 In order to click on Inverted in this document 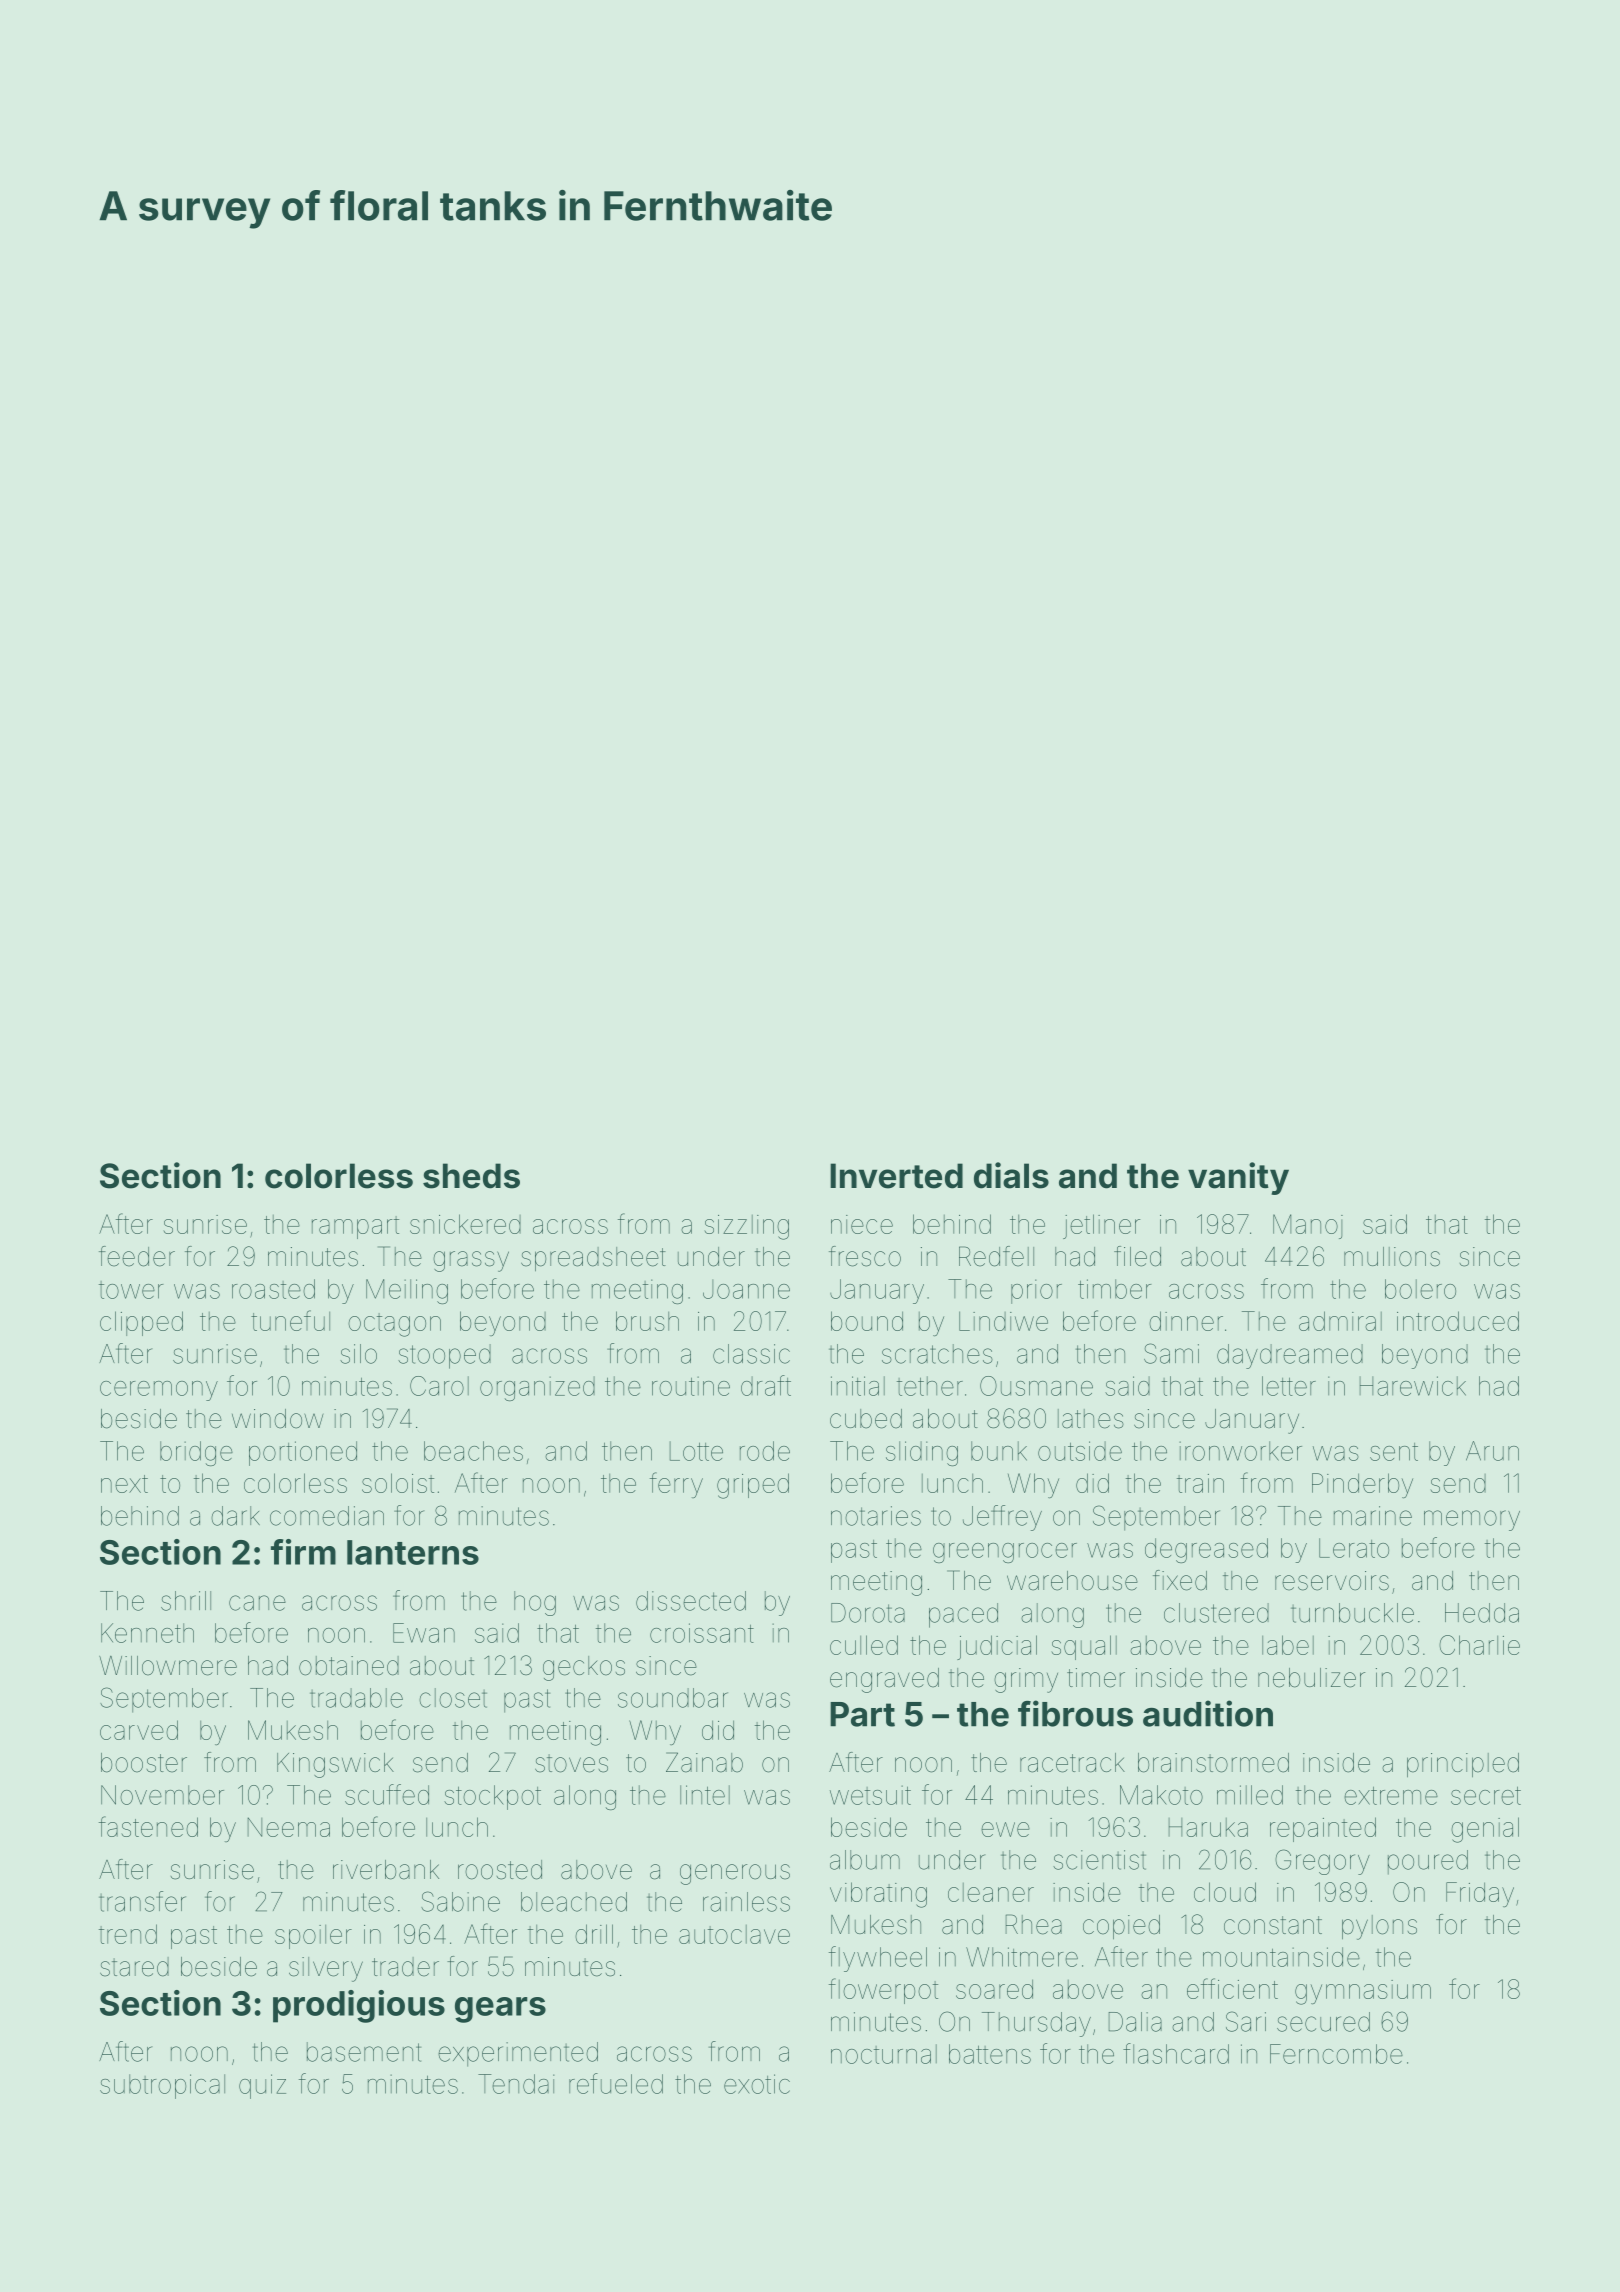, I will do `click(896, 1176)`.
